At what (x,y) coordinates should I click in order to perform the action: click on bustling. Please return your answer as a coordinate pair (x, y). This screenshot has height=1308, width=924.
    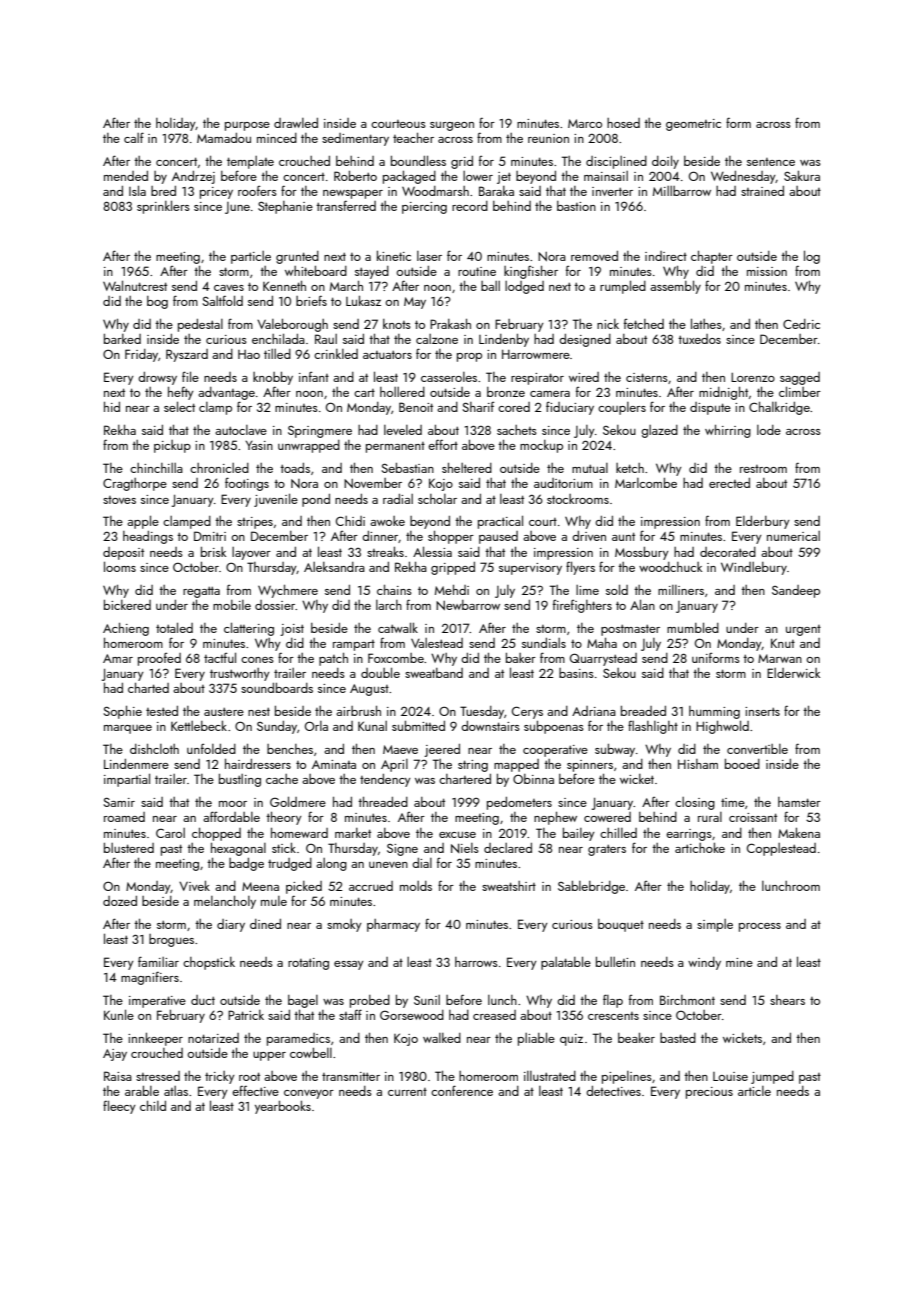
    Looking at the image, I should click on (240, 780).
